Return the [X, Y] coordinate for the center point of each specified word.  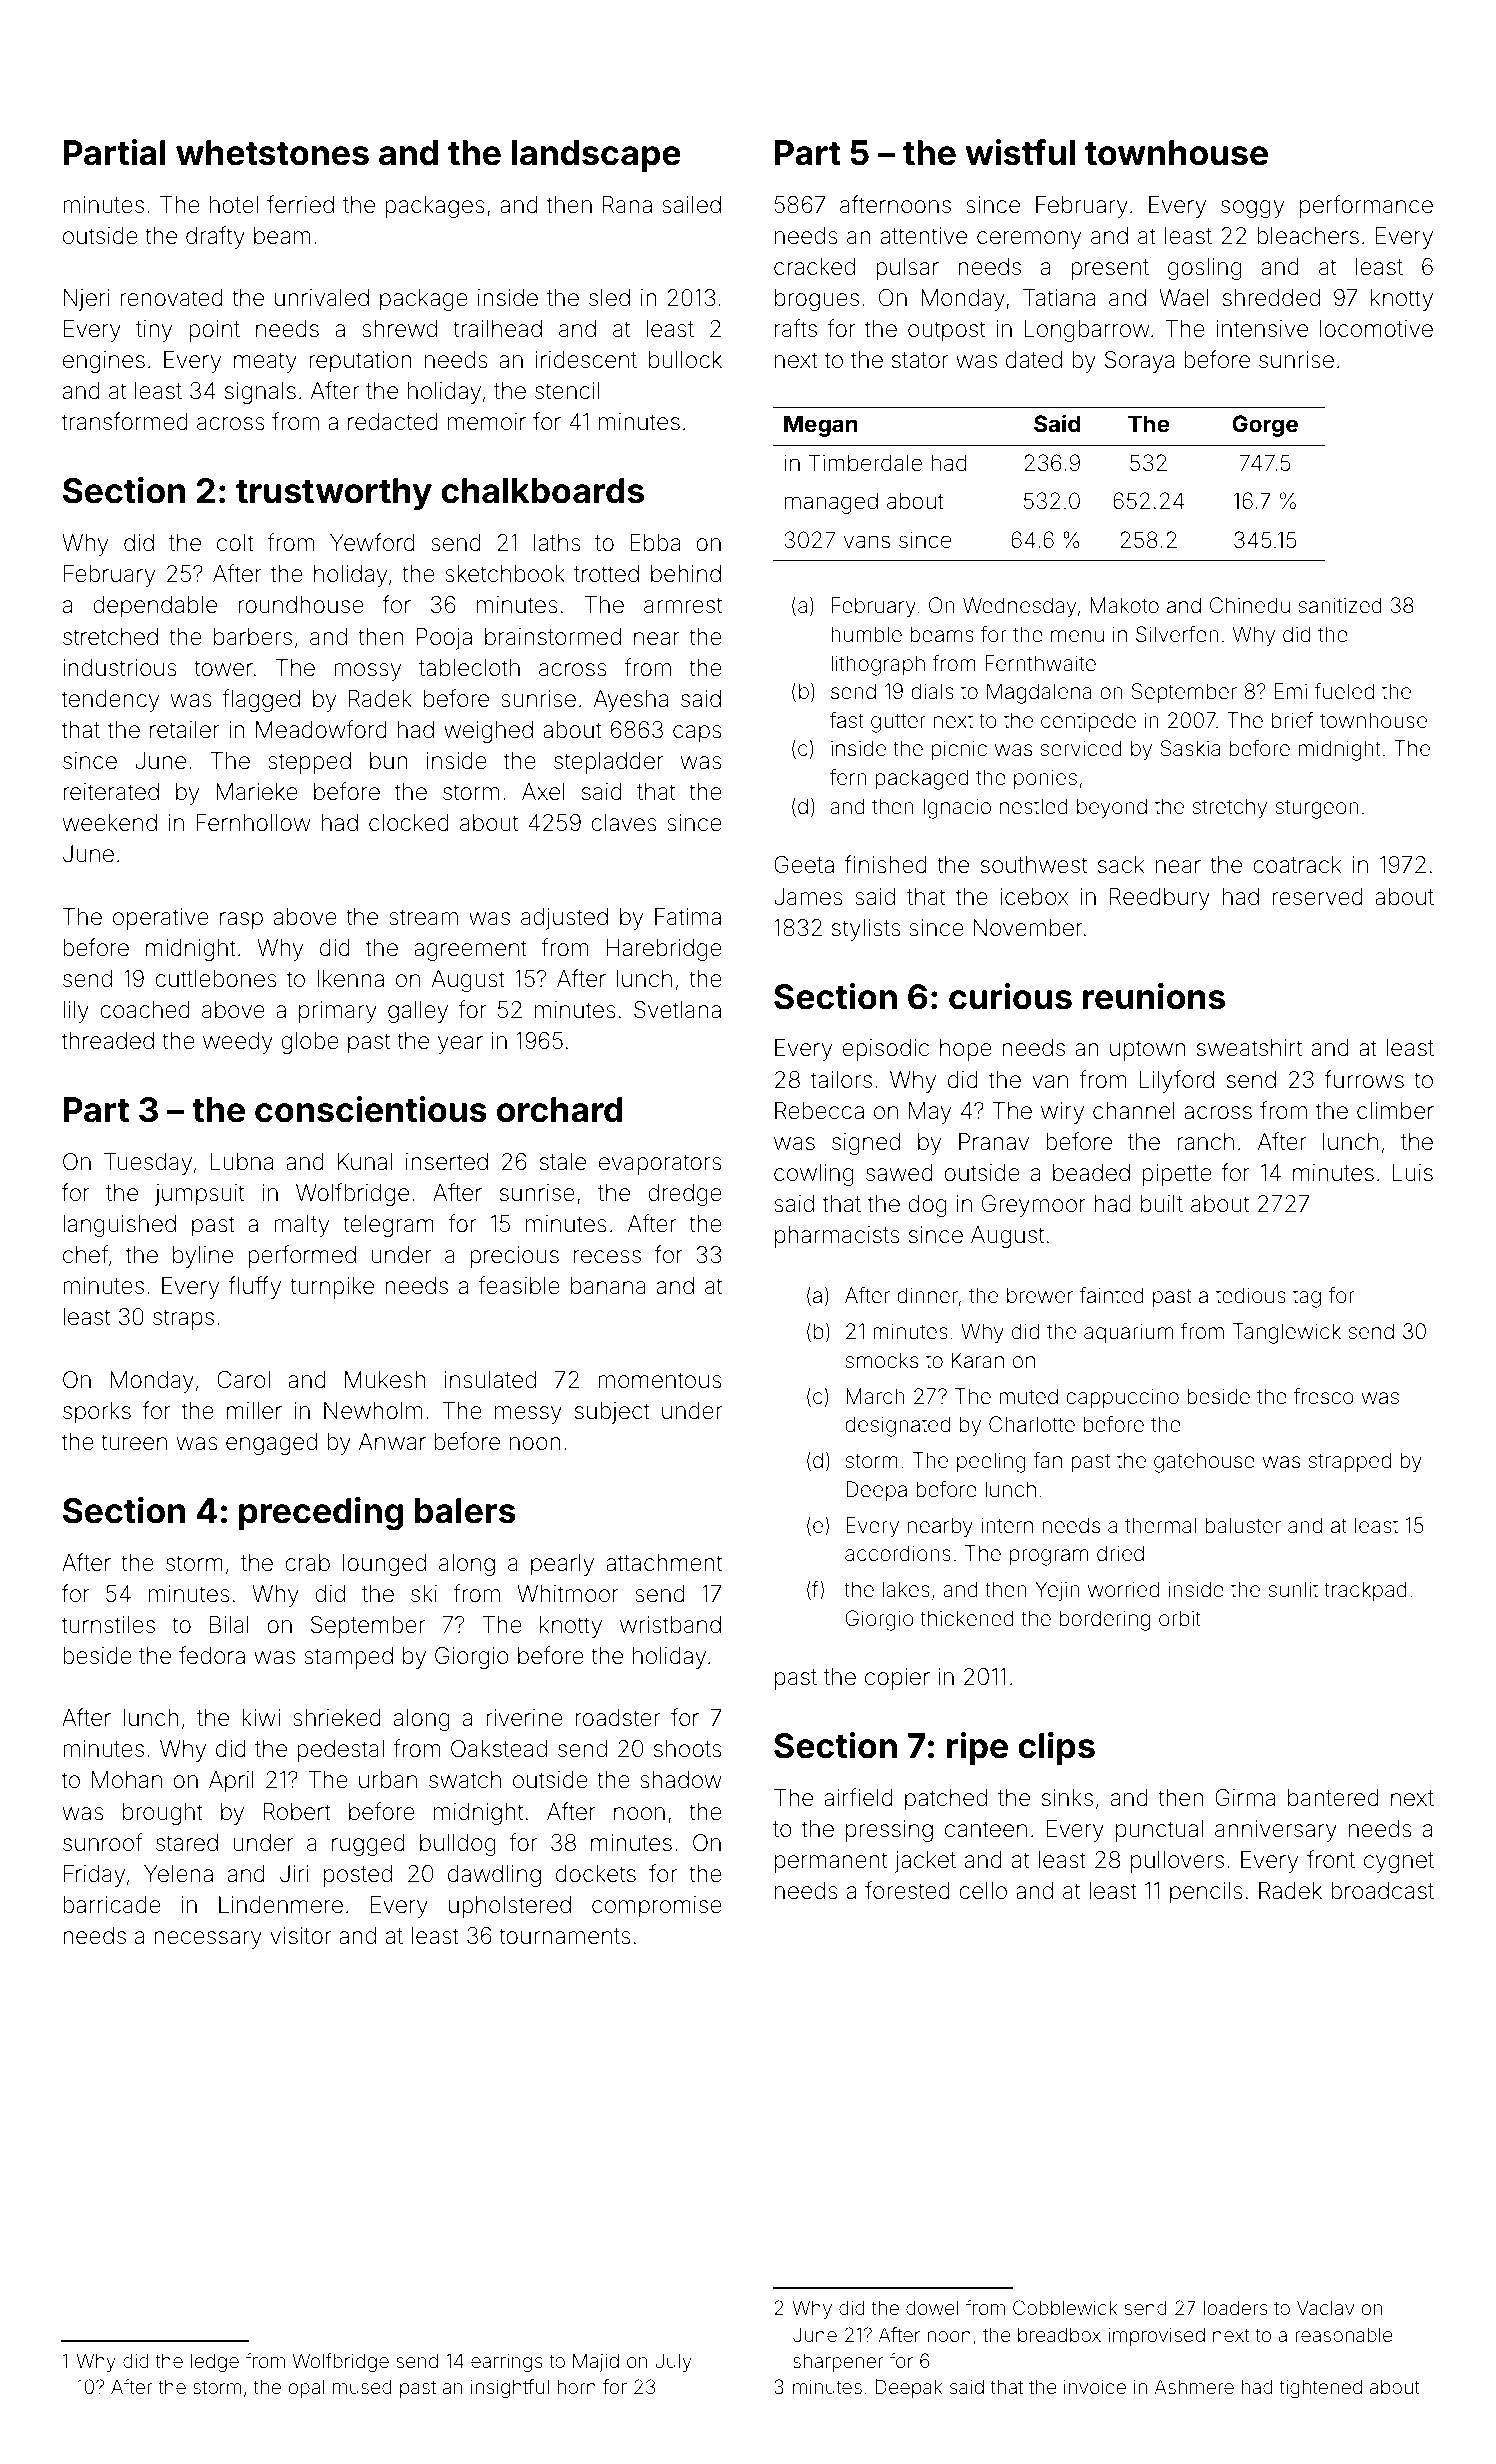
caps [697, 734]
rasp [241, 921]
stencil [567, 391]
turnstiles [108, 1625]
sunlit [1293, 1589]
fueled [1344, 691]
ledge [215, 2363]
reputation [360, 362]
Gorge [1265, 426]
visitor [300, 1936]
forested [907, 1890]
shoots [688, 1749]
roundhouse [301, 605]
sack [1121, 865]
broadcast [1382, 1891]
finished [886, 864]
